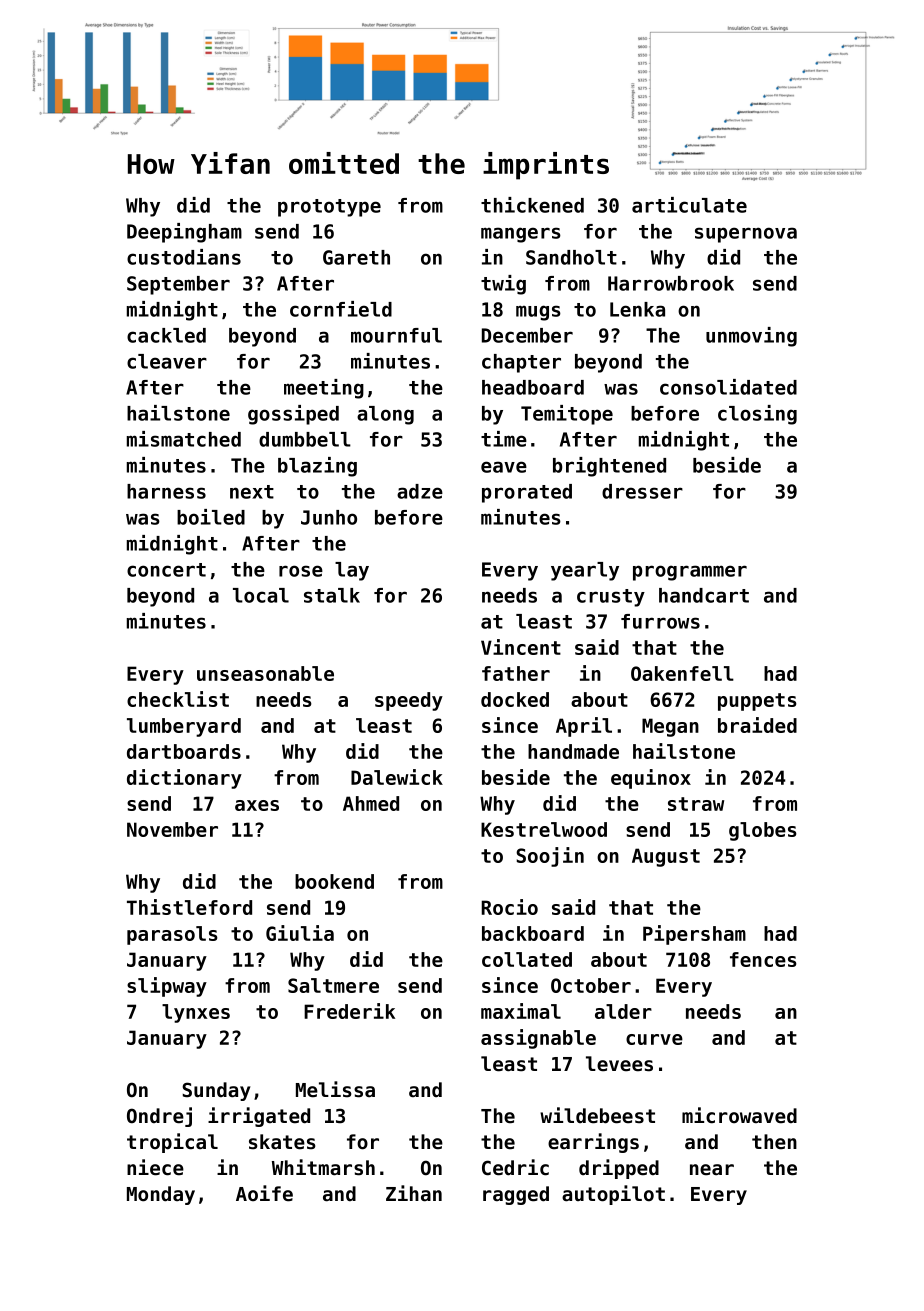  What do you see at coordinates (349, 1011) in the image?
I see `Frederik` at bounding box center [349, 1011].
